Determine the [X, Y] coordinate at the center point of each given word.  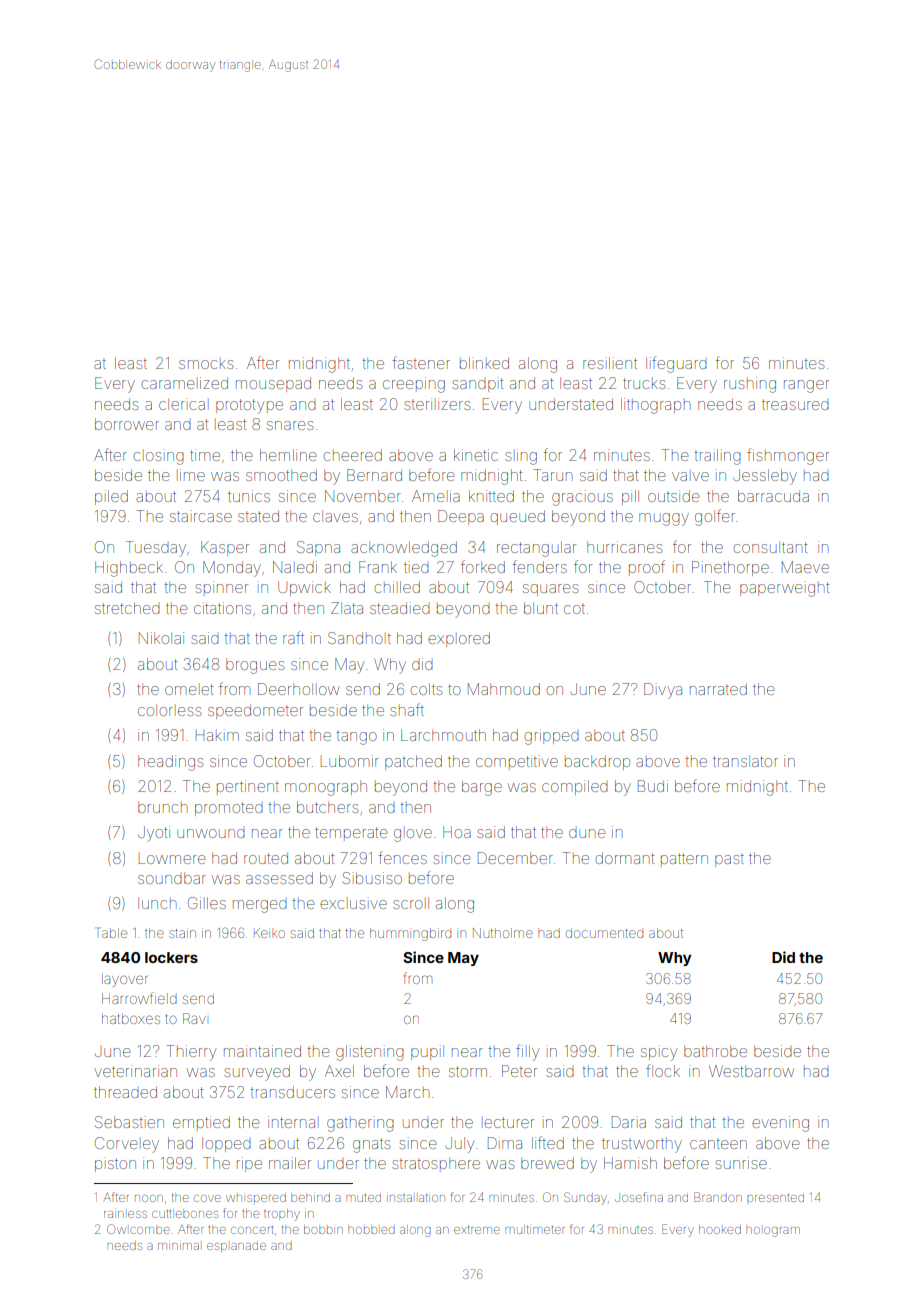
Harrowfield [139, 998]
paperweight [785, 589]
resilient [610, 363]
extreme [477, 1230]
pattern [684, 858]
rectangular [536, 549]
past [729, 861]
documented [604, 933]
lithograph [655, 406]
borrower [127, 424]
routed [266, 858]
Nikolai [161, 638]
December [515, 858]
